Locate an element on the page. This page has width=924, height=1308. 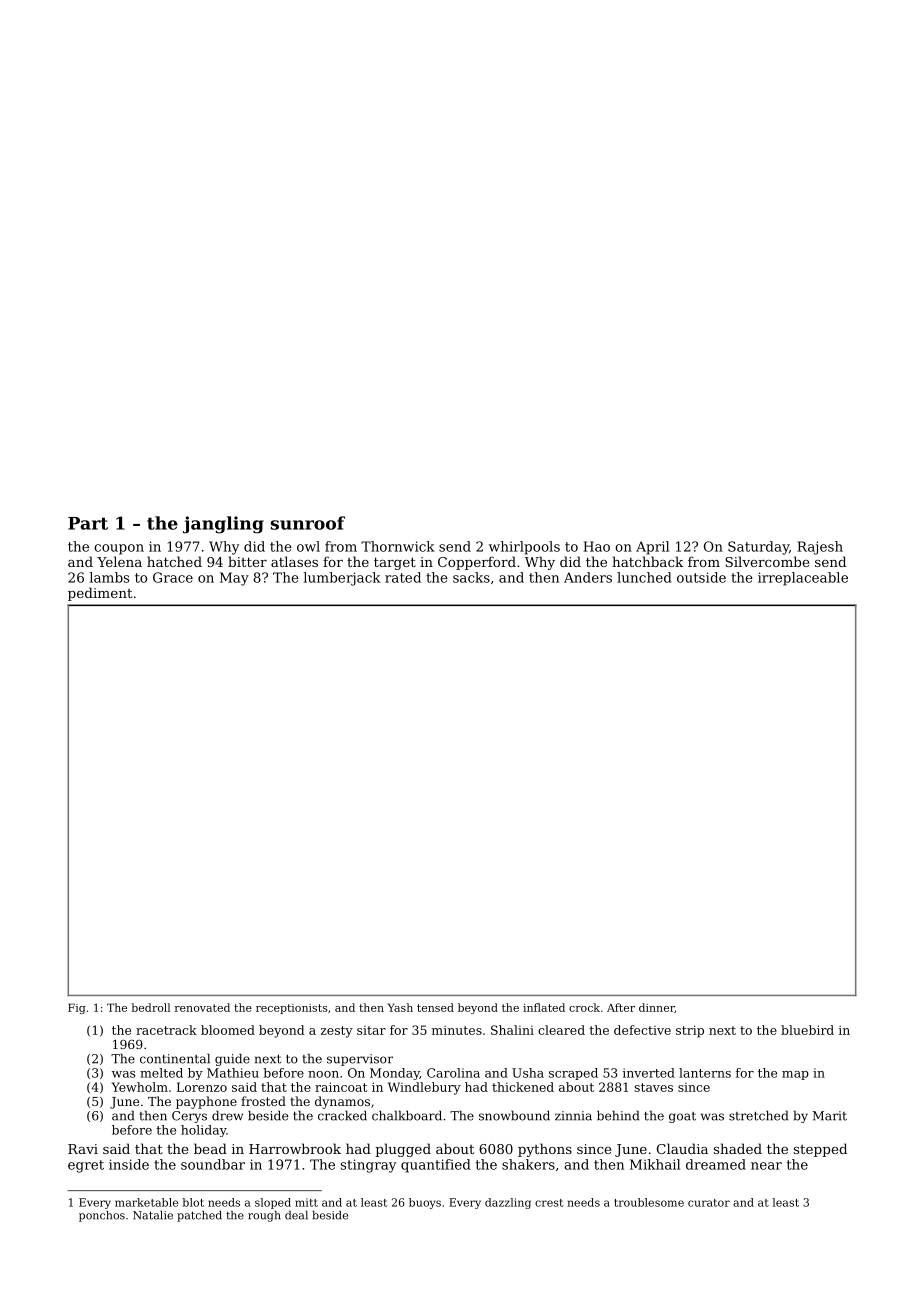
Yash is located at coordinates (400, 1007).
